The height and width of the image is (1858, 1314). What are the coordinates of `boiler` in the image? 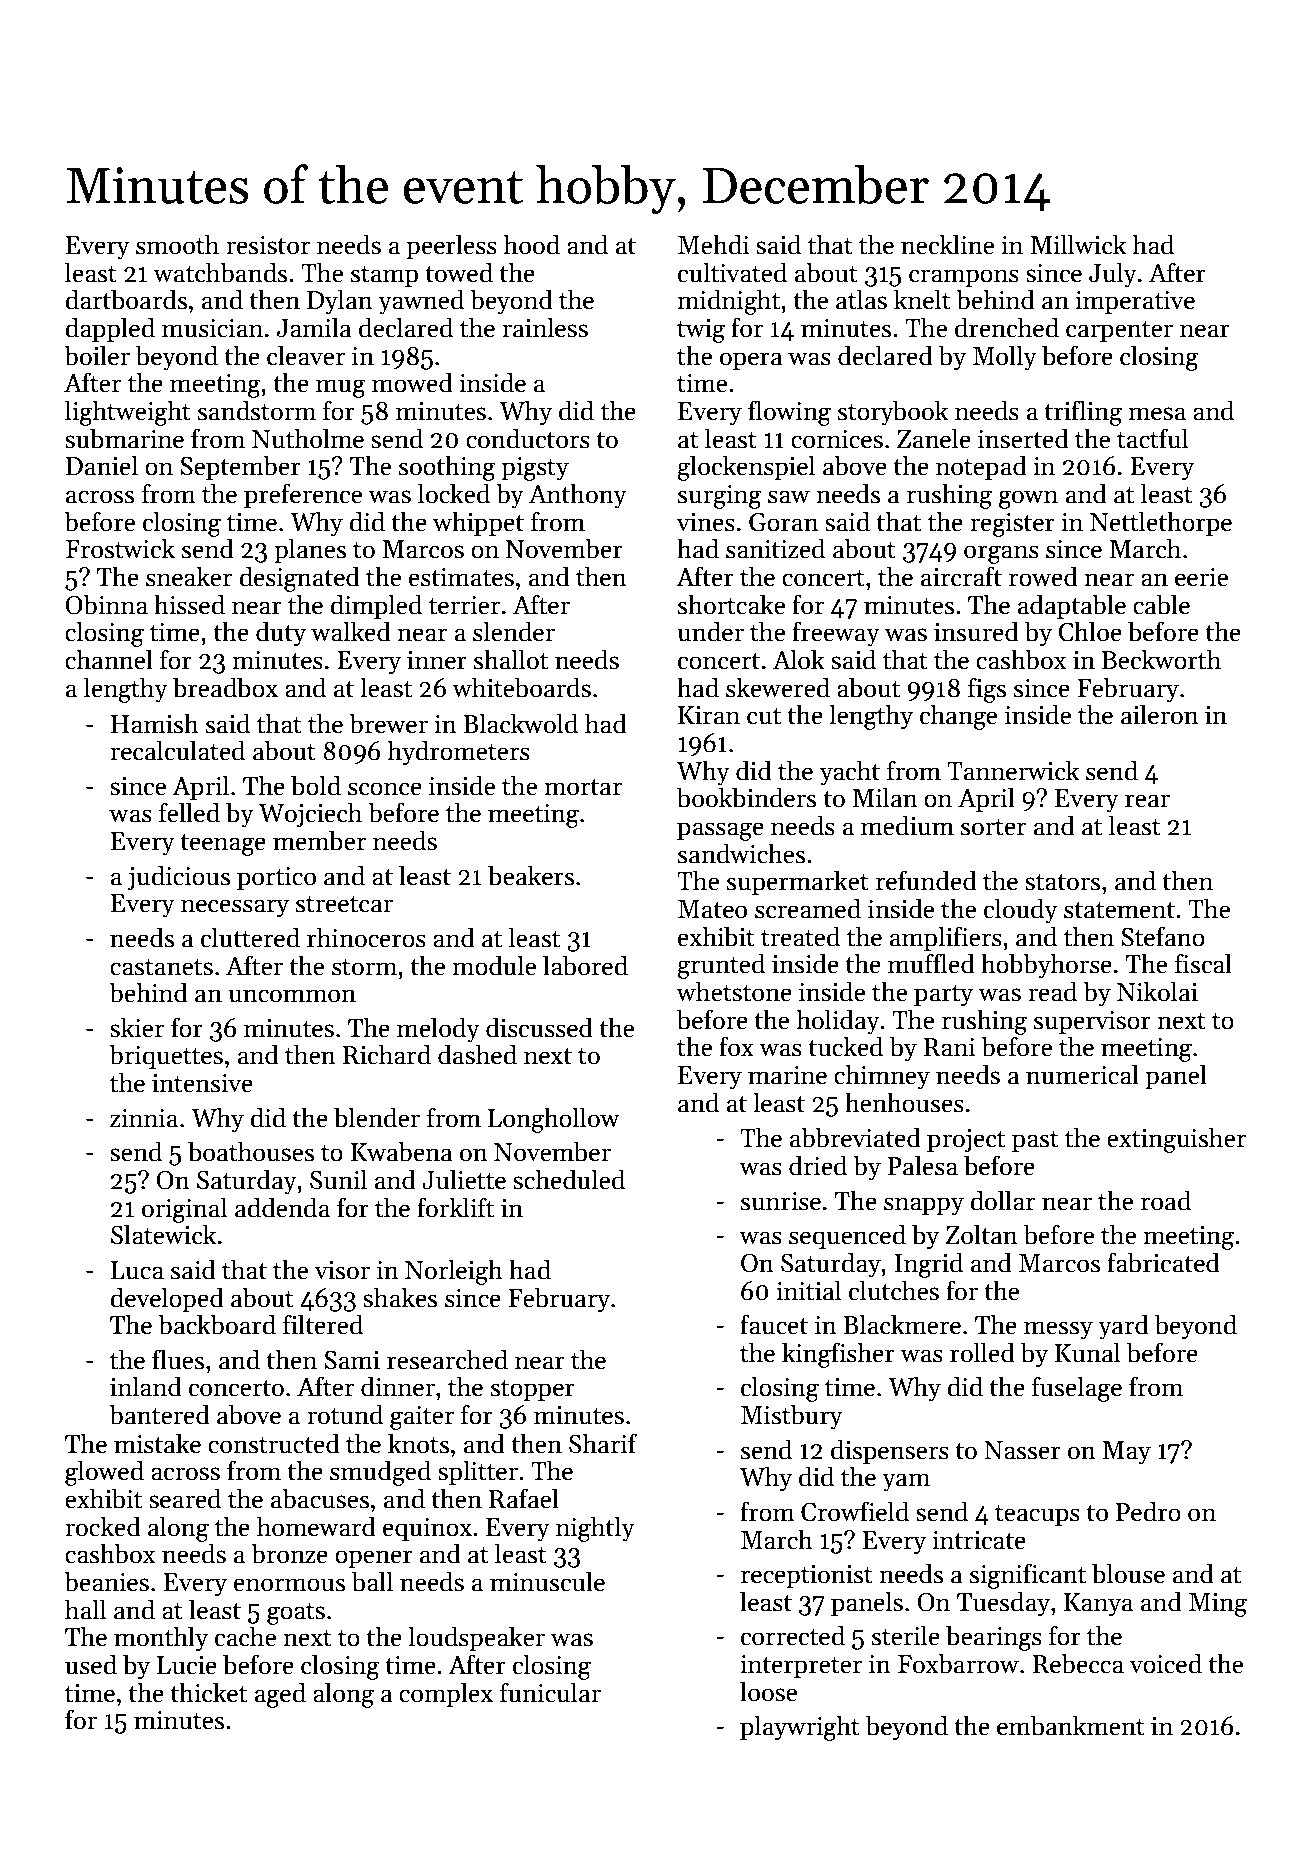 It's located at (97, 355).
